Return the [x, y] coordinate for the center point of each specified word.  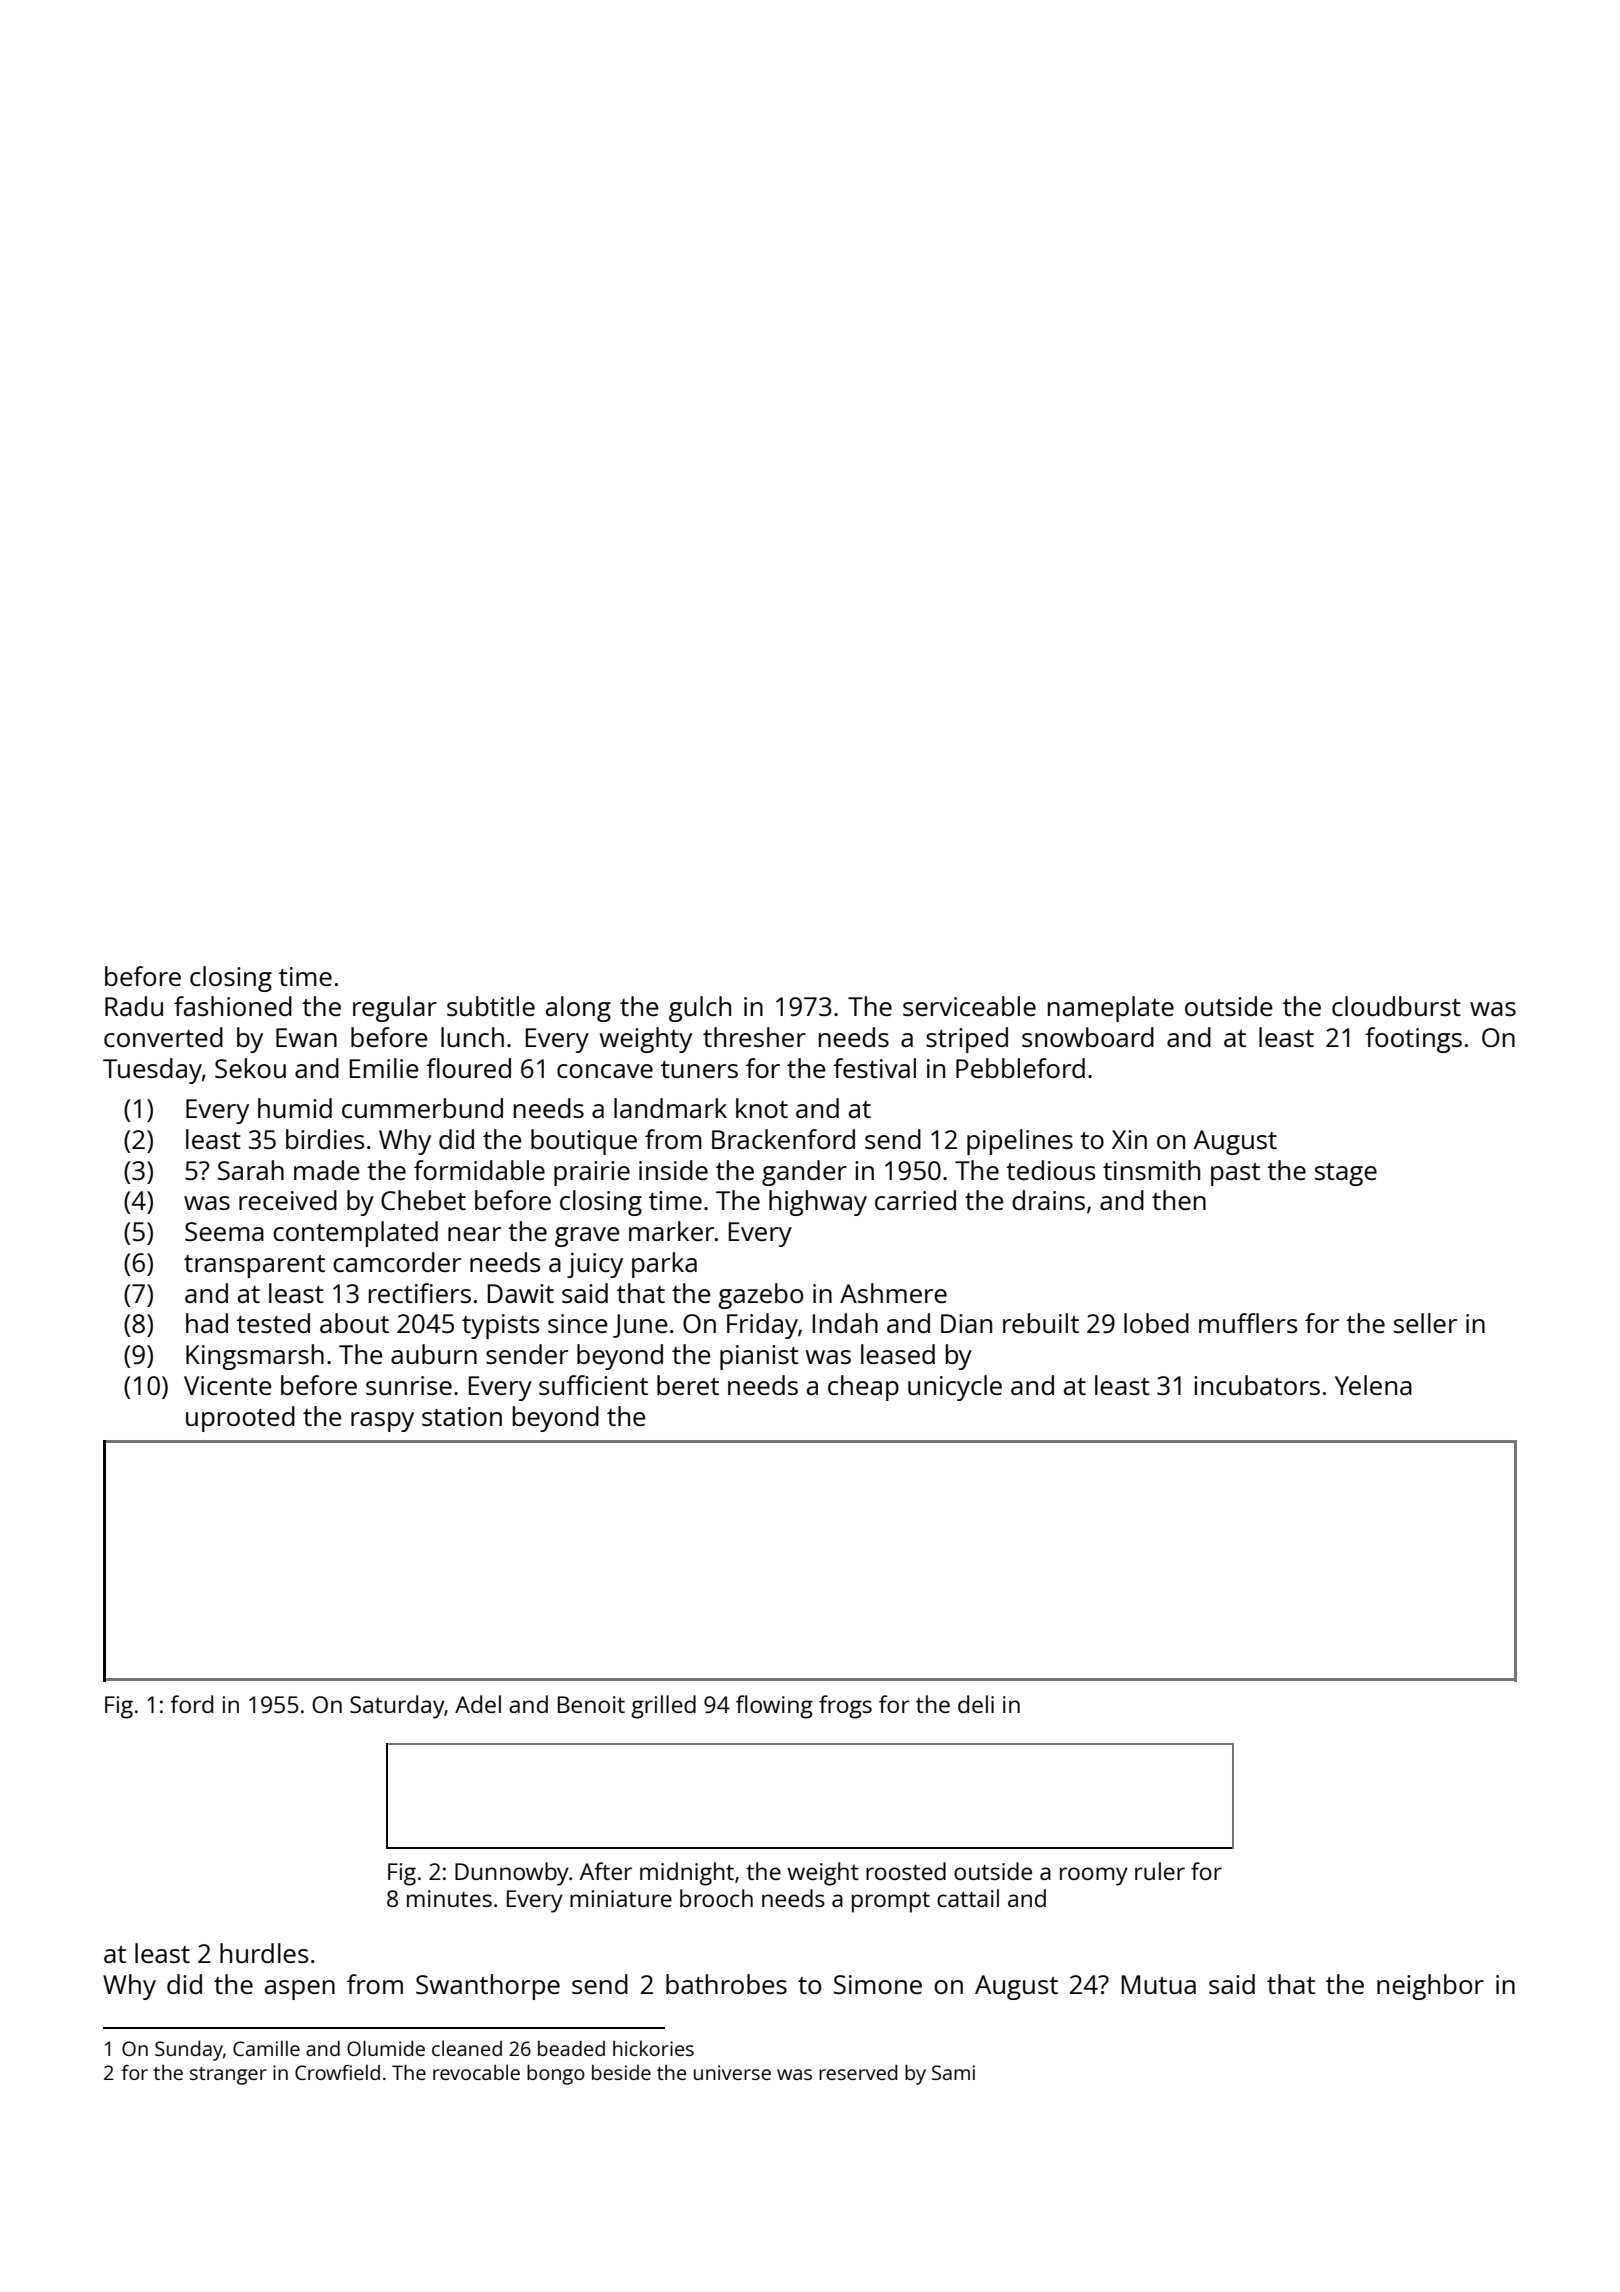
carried [915, 1200]
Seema [224, 1231]
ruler [1160, 1871]
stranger [228, 2076]
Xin [1129, 1139]
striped [967, 1040]
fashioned [233, 1006]
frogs [845, 1707]
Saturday [397, 1707]
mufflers [1248, 1323]
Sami [953, 2072]
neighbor [1430, 1987]
